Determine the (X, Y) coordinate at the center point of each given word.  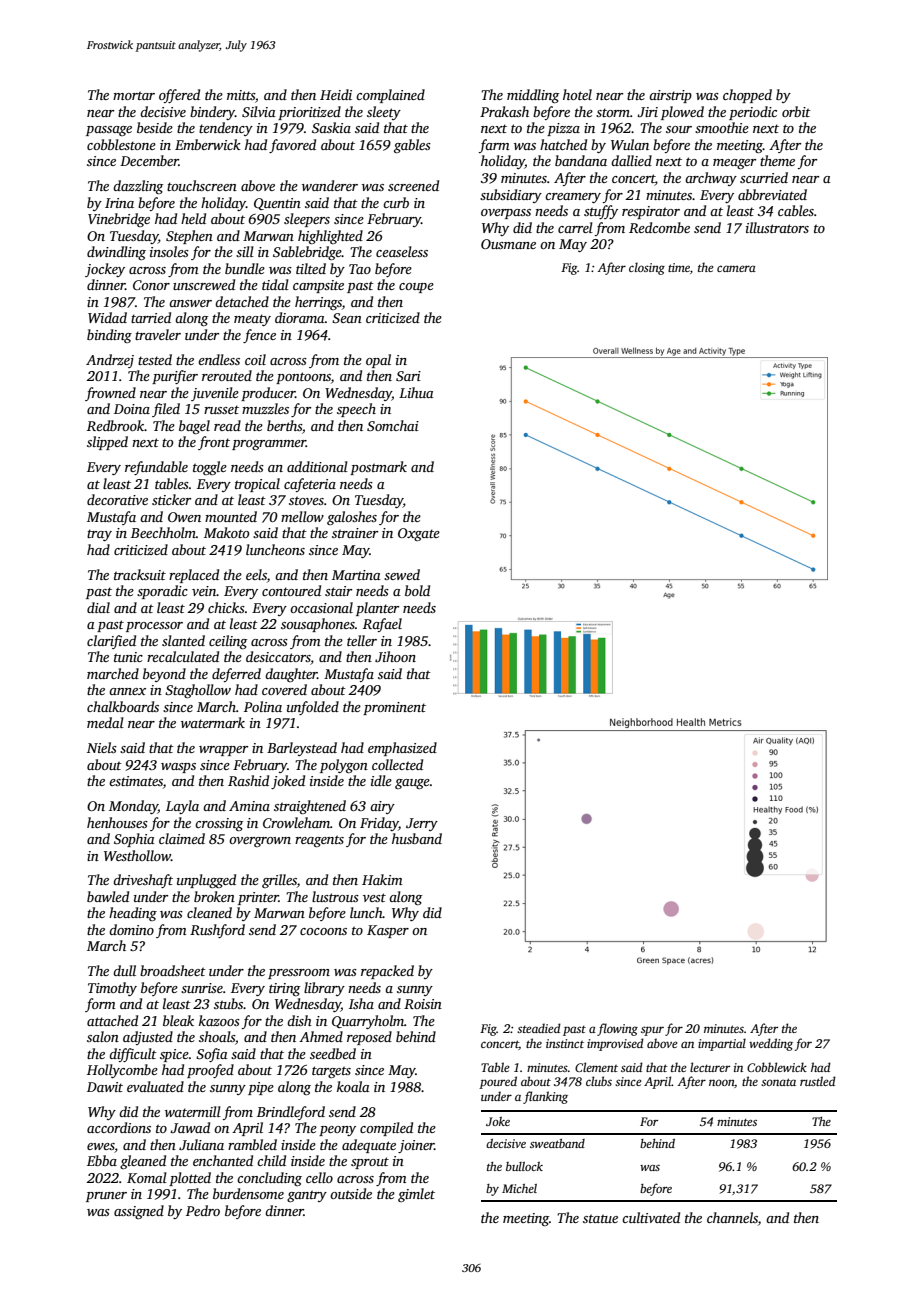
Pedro (203, 1210)
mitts (241, 95)
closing (647, 268)
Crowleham (296, 822)
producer (268, 394)
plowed (682, 113)
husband (417, 838)
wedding (771, 1044)
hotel (577, 94)
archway (711, 179)
